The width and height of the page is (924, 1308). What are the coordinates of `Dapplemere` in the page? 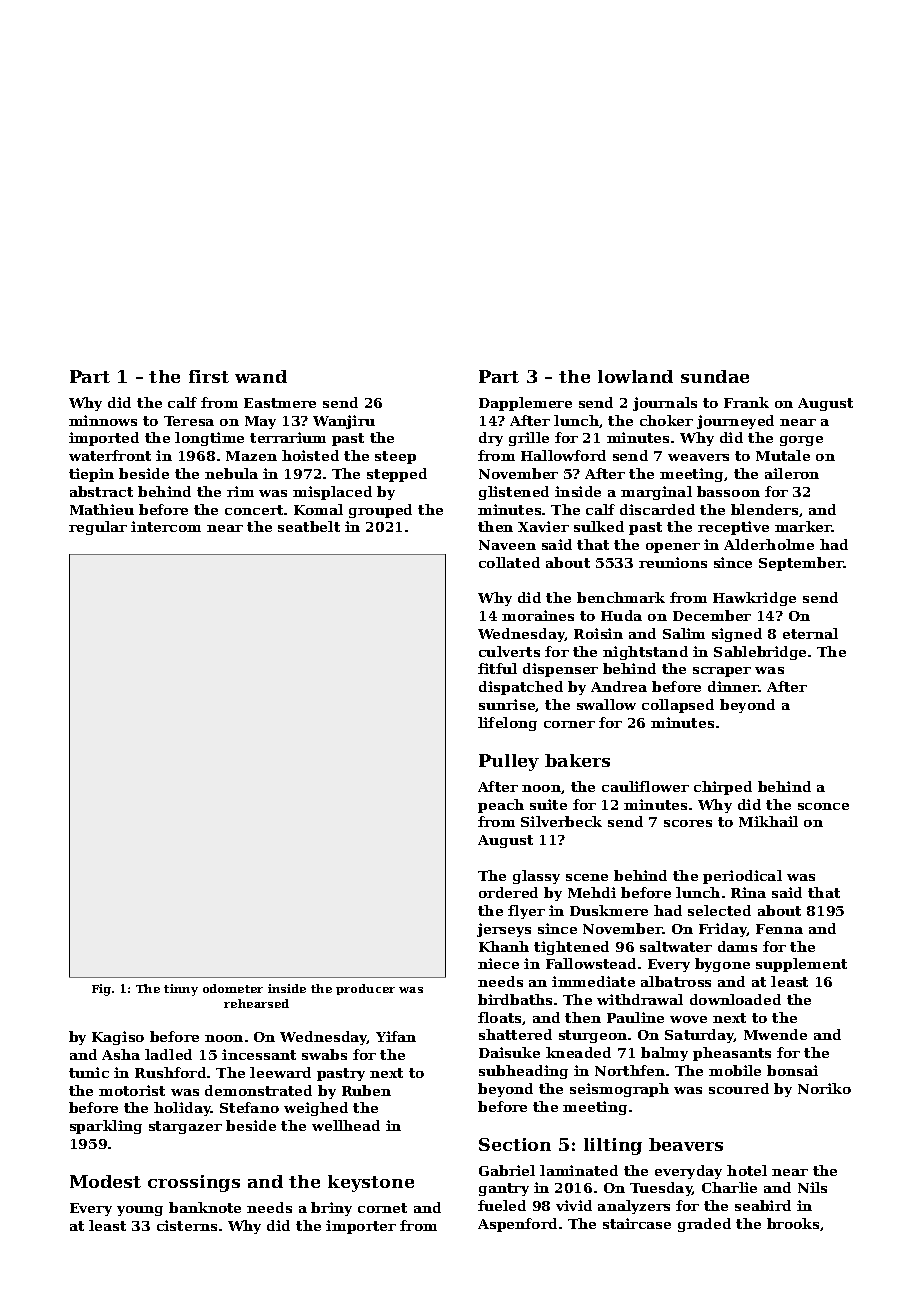 It's located at (525, 404).
